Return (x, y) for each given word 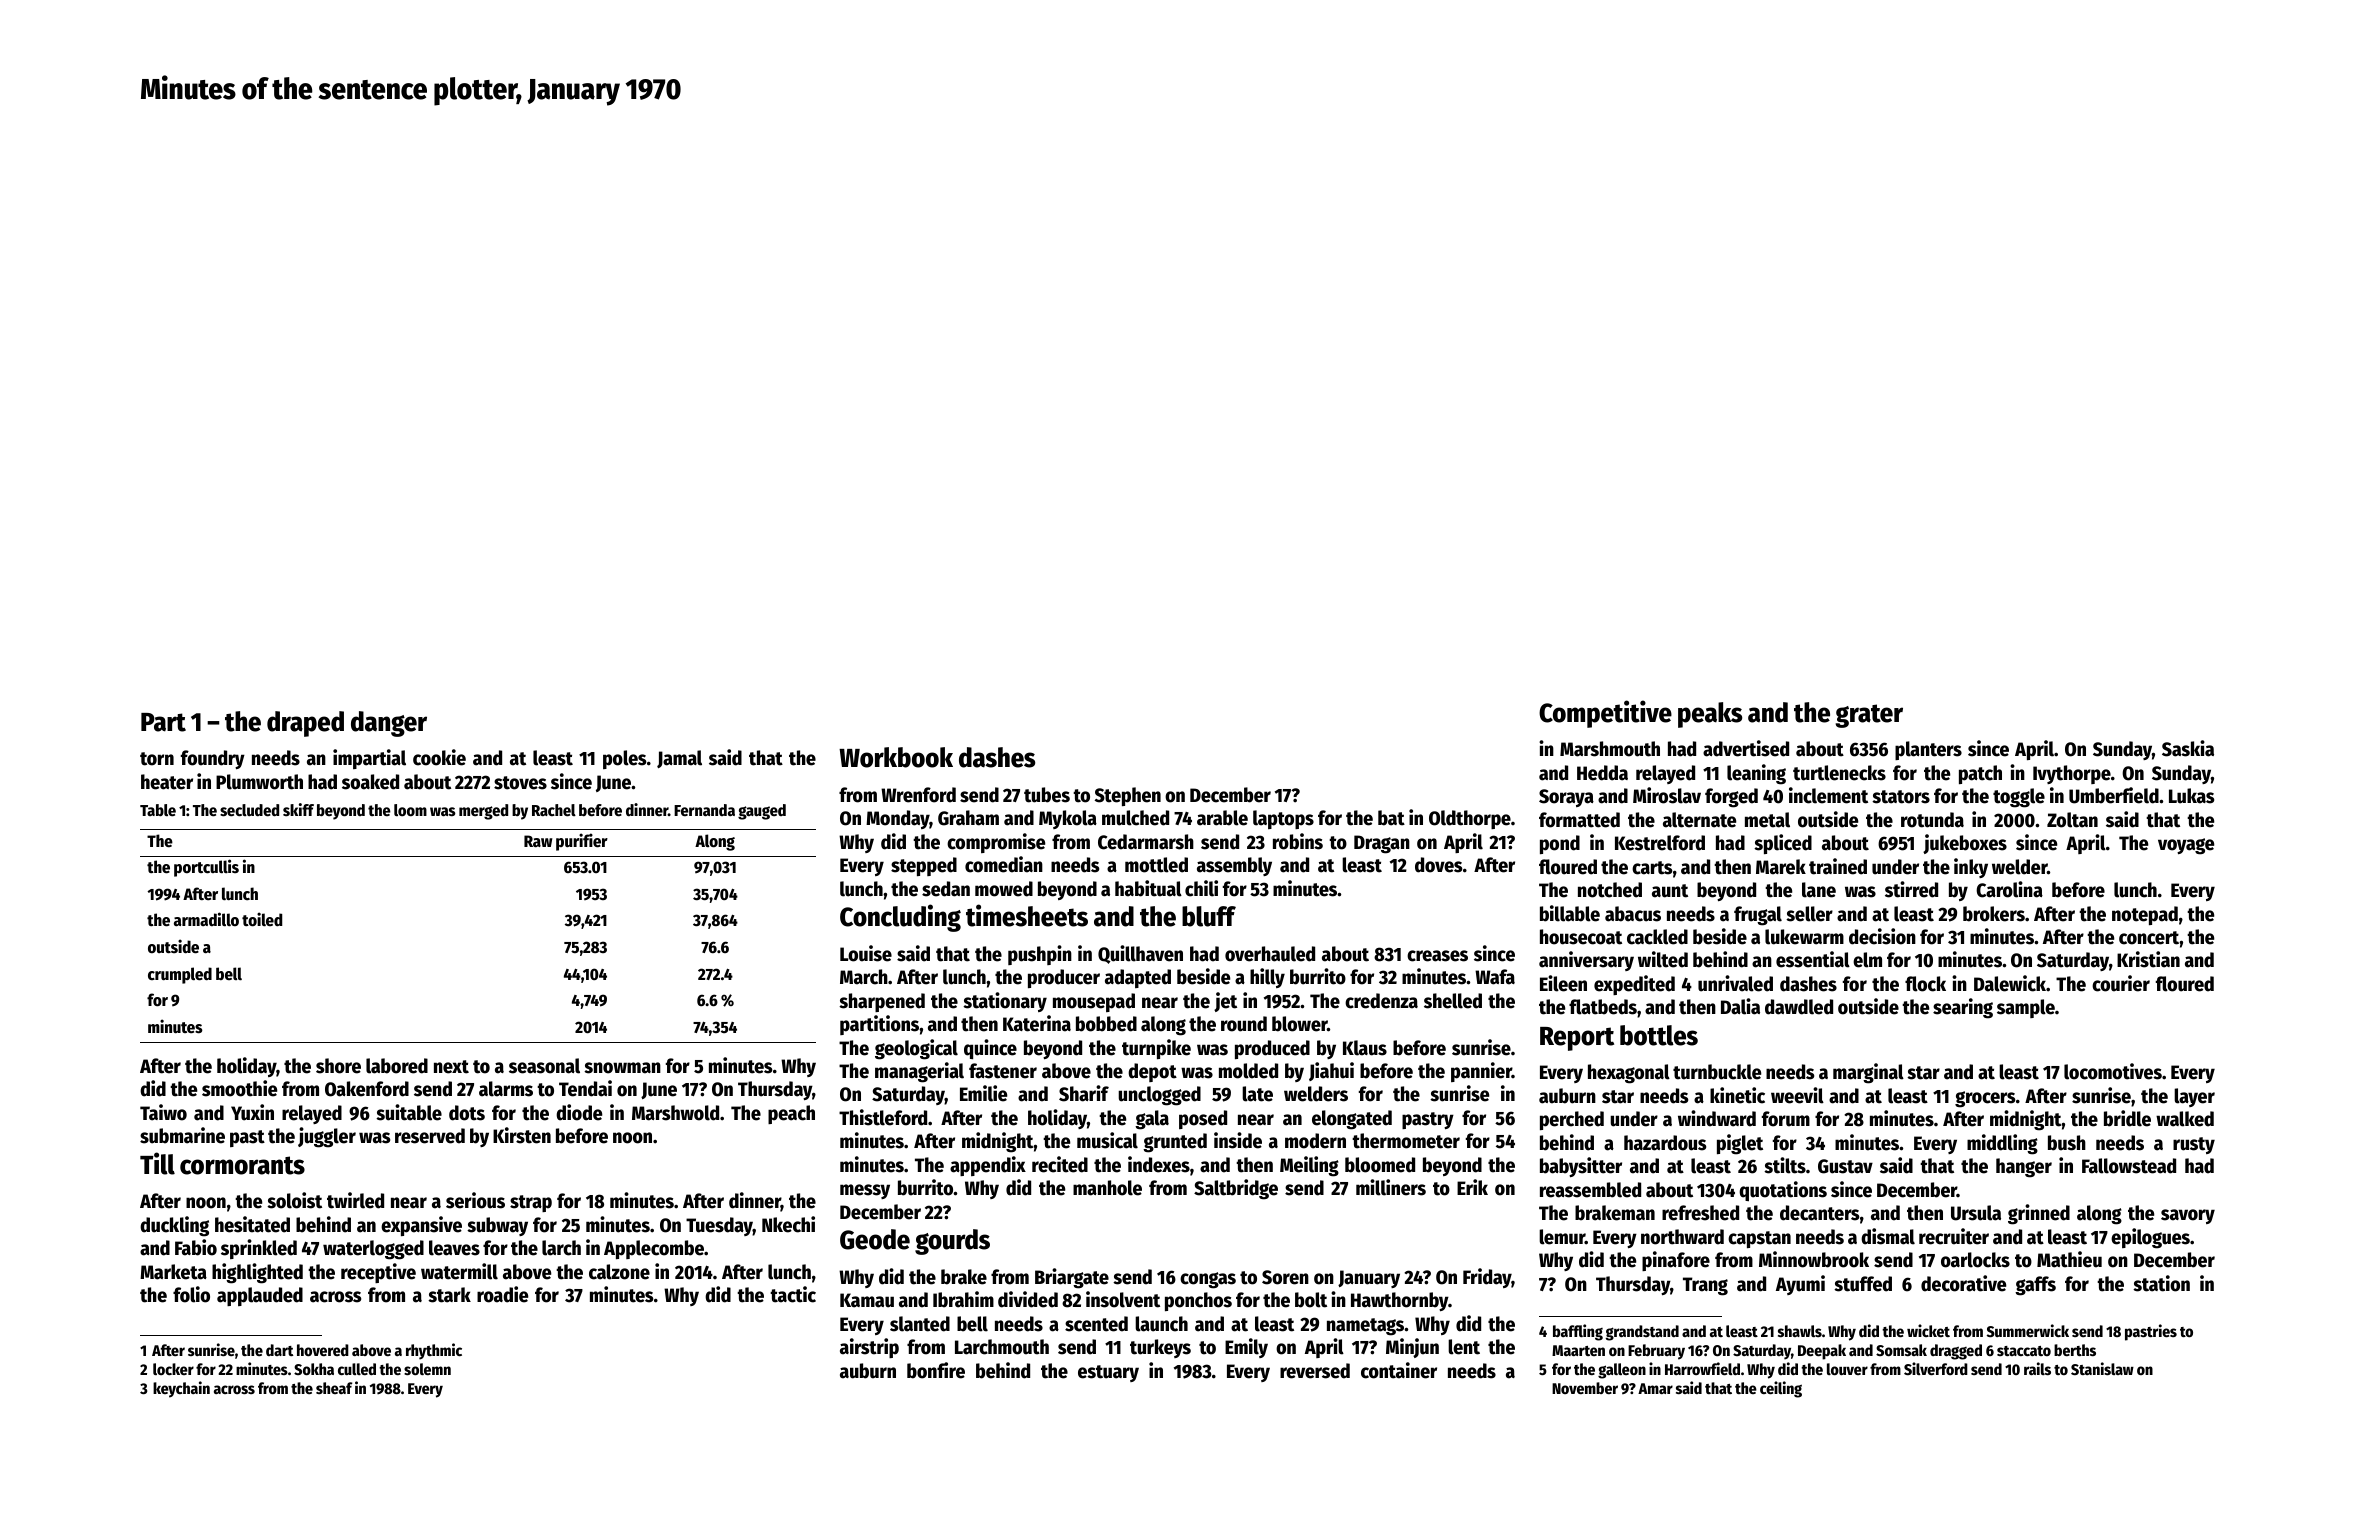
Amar (1655, 1388)
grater (1869, 716)
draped (305, 724)
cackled (1657, 937)
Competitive (1605, 714)
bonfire (936, 1370)
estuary (1108, 1373)
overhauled (1270, 954)
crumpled (180, 975)
